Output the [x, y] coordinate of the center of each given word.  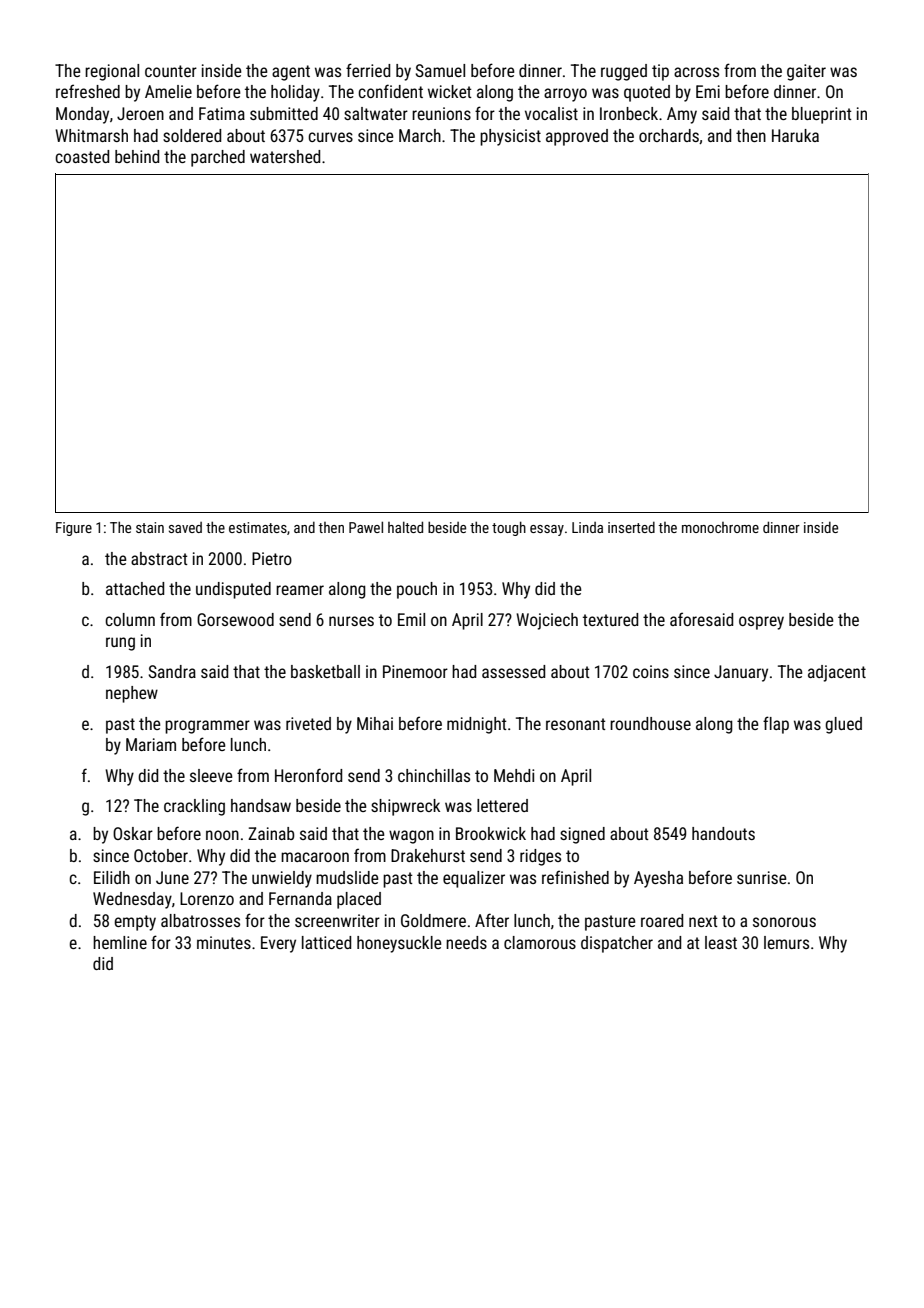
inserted [631, 527]
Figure [74, 529]
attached [135, 588]
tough [509, 528]
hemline [120, 942]
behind [137, 156]
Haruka [795, 135]
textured [610, 619]
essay [547, 530]
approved [577, 137]
